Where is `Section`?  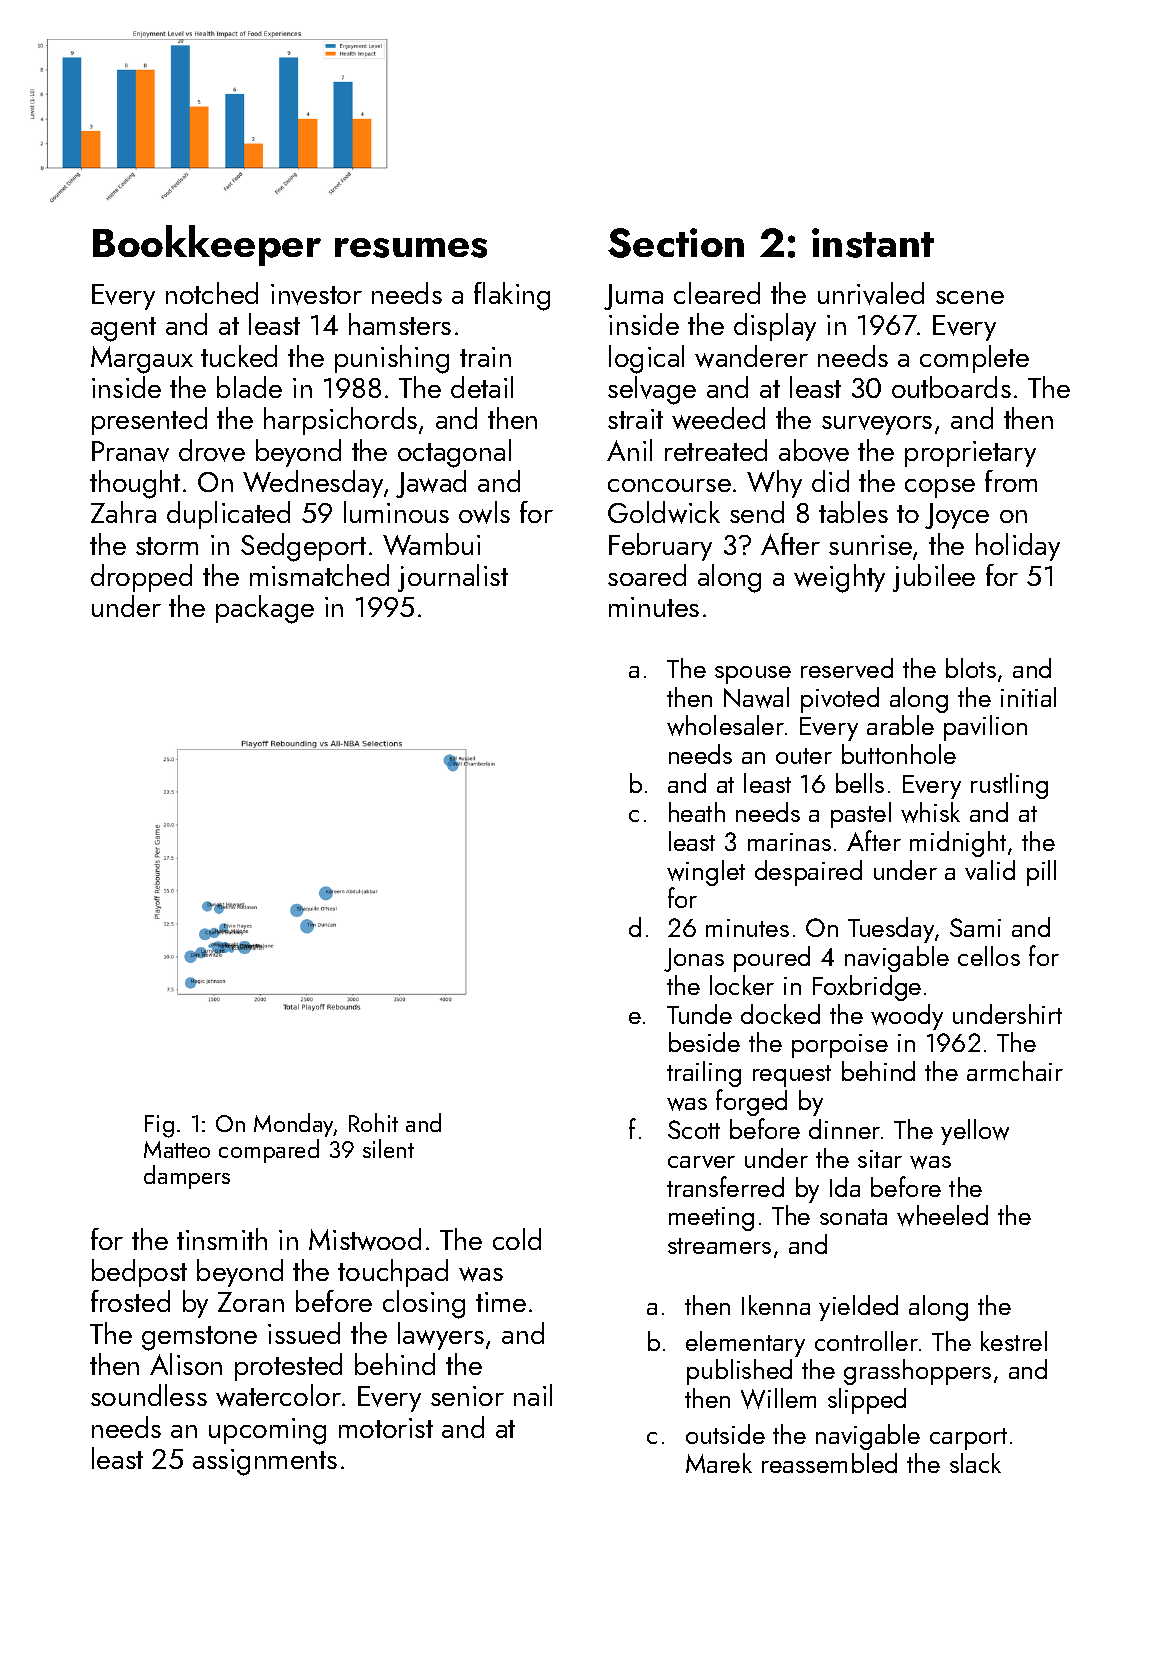 Section is located at coordinates (676, 243).
